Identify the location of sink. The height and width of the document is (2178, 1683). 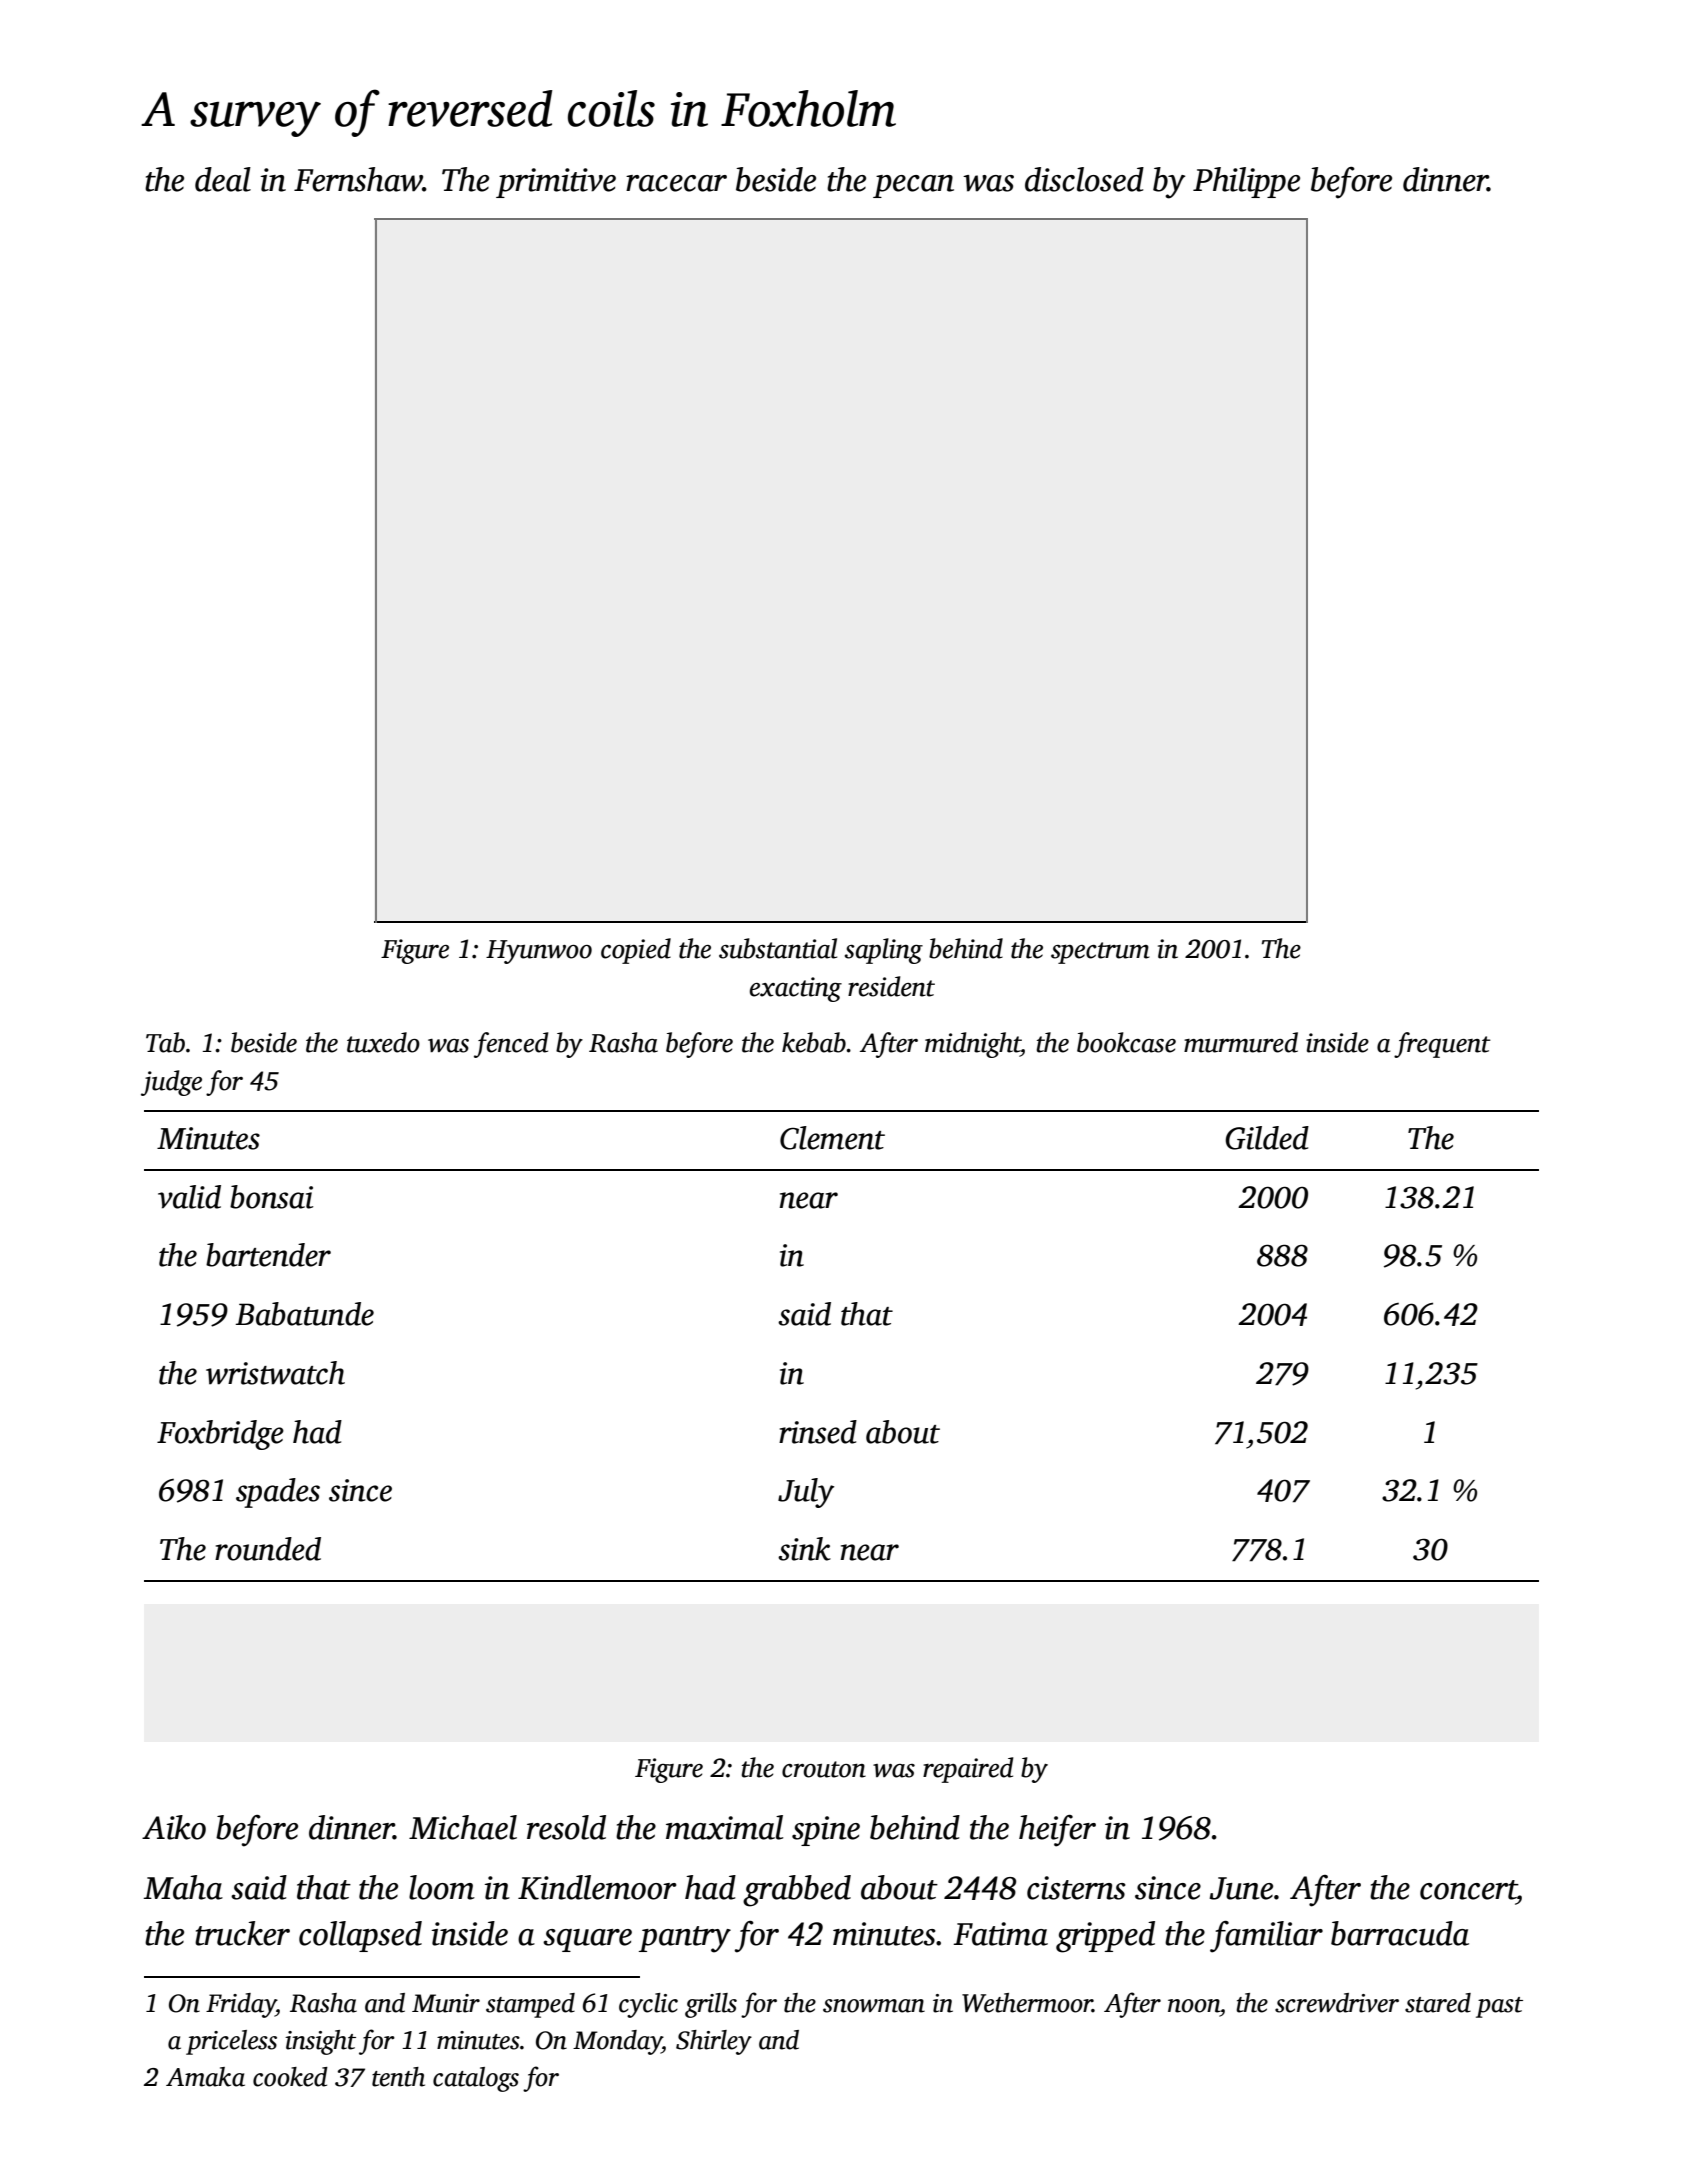
(804, 1549).
